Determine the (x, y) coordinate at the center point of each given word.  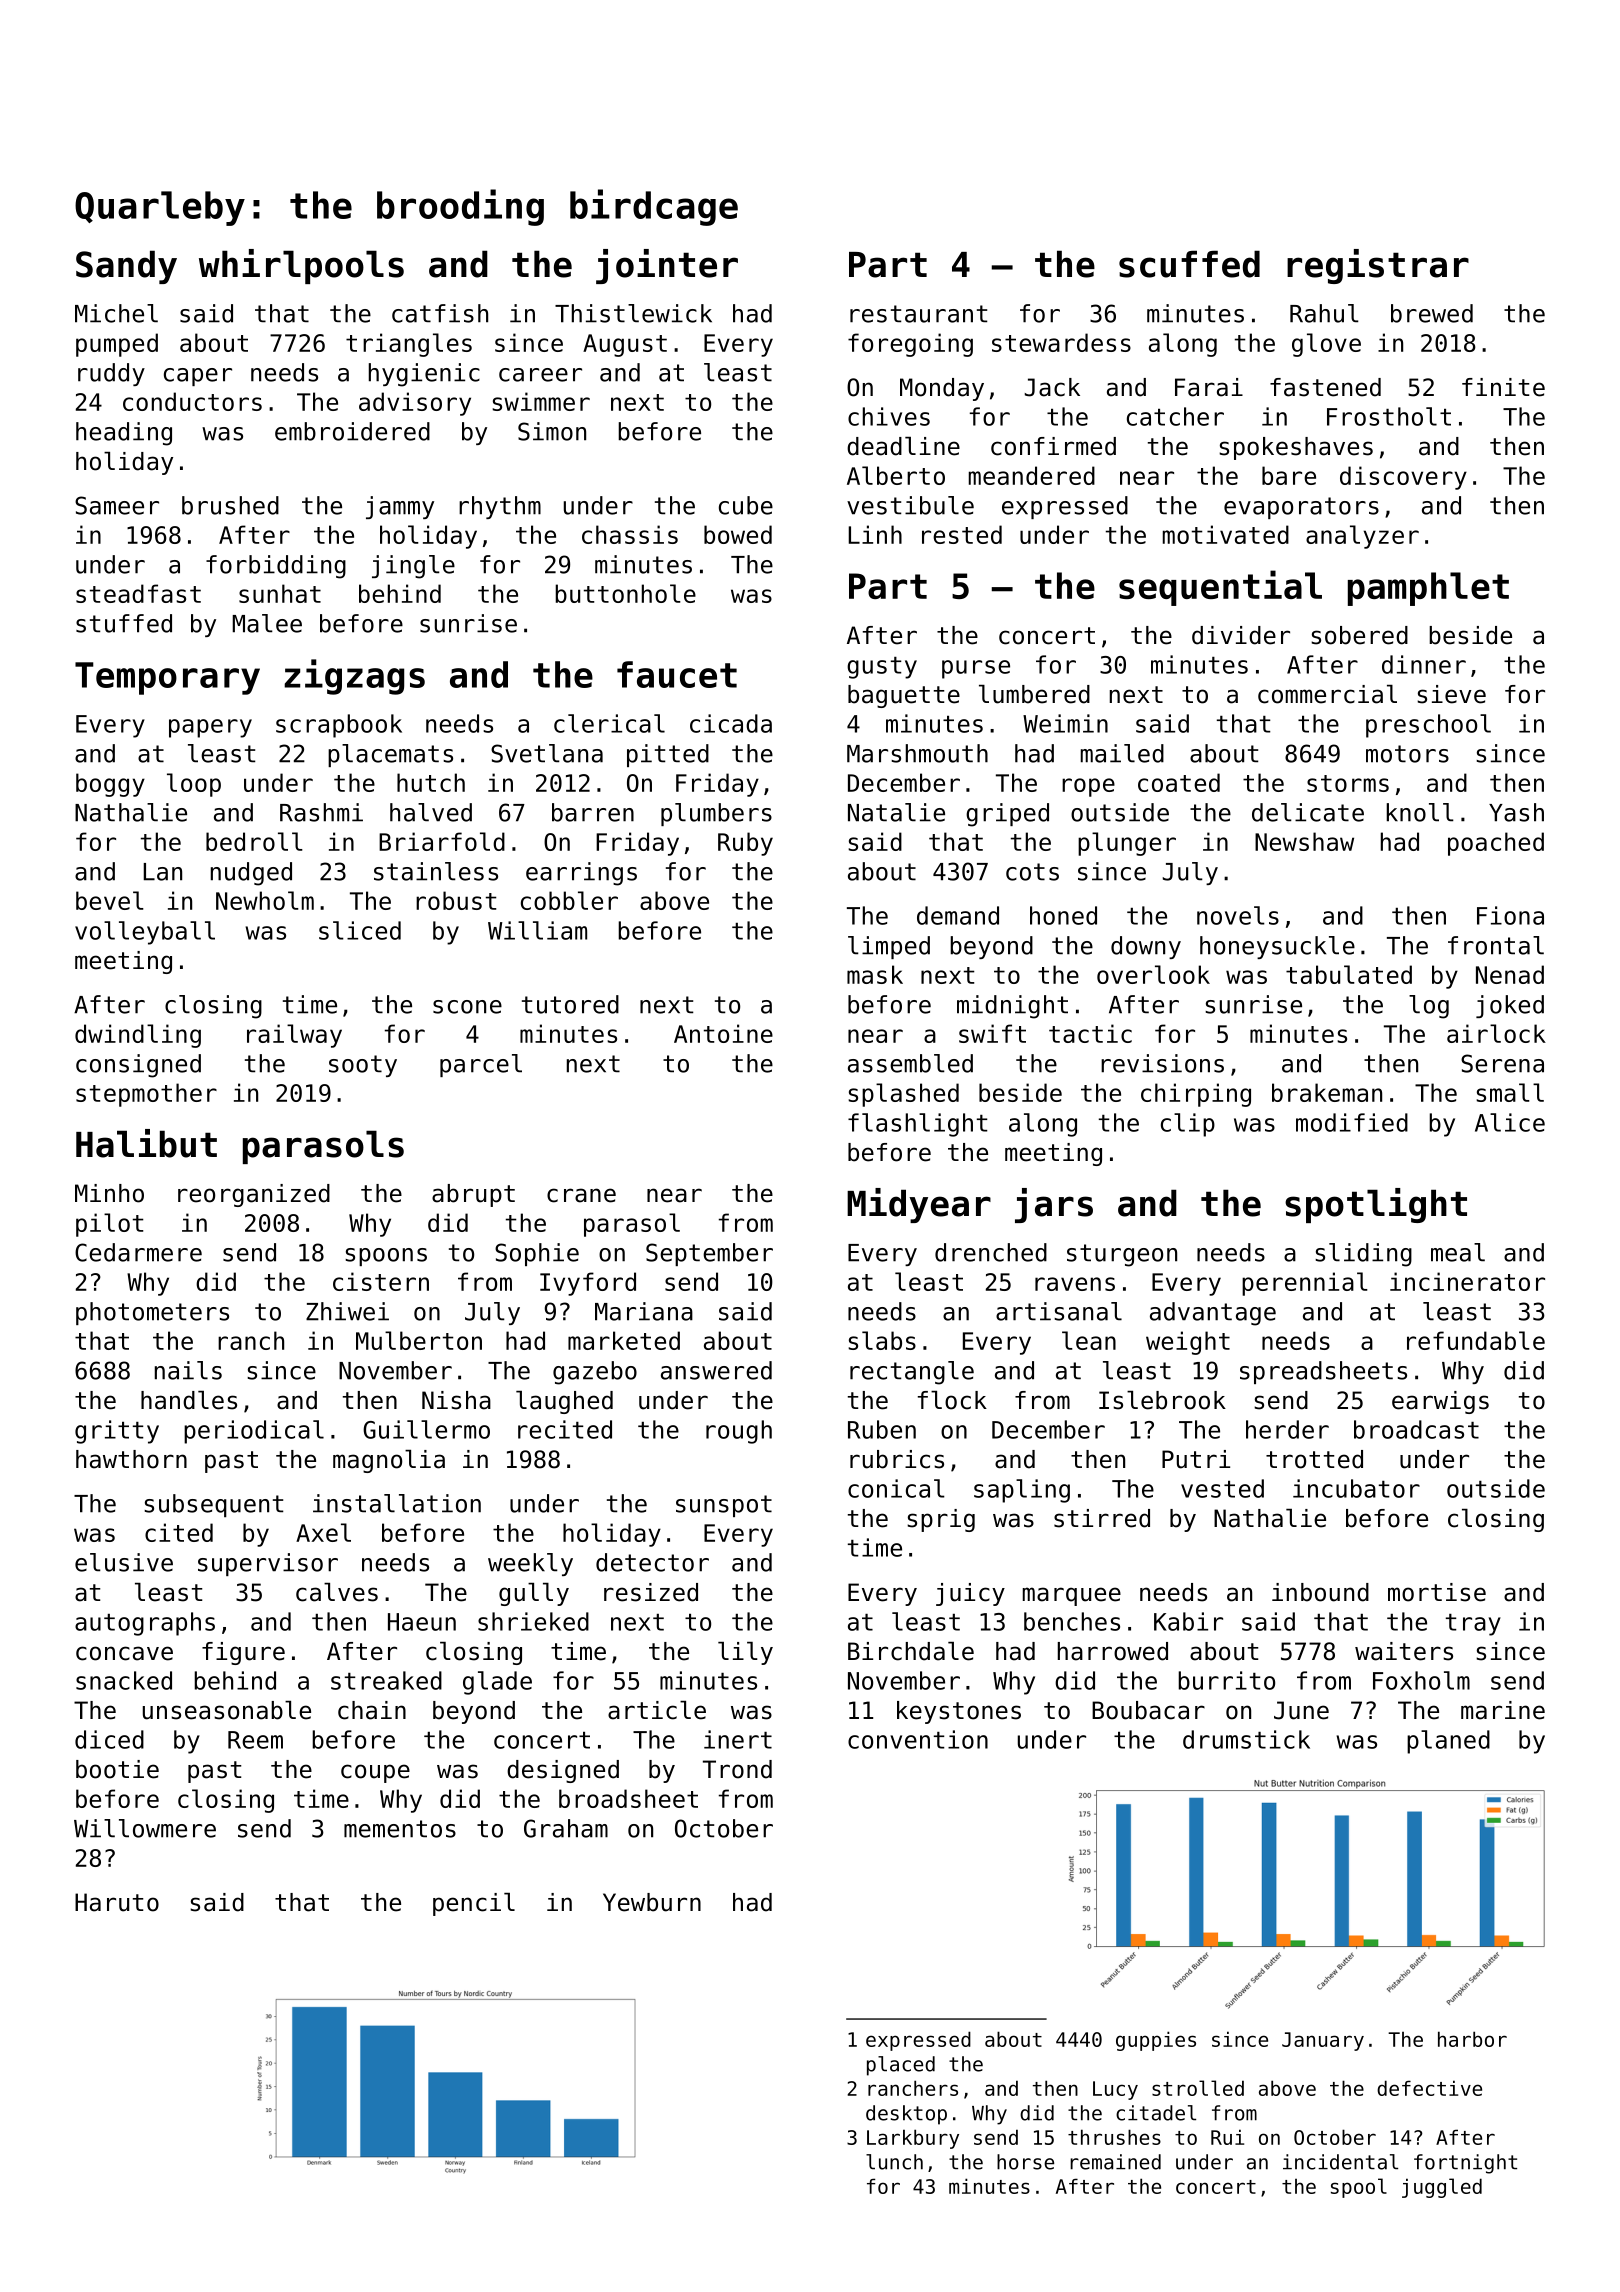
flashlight (918, 1125)
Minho (109, 1193)
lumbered (1034, 694)
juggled (1442, 2188)
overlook (1153, 974)
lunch (894, 2162)
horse (1025, 2162)
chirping (1196, 1095)
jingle (413, 567)
